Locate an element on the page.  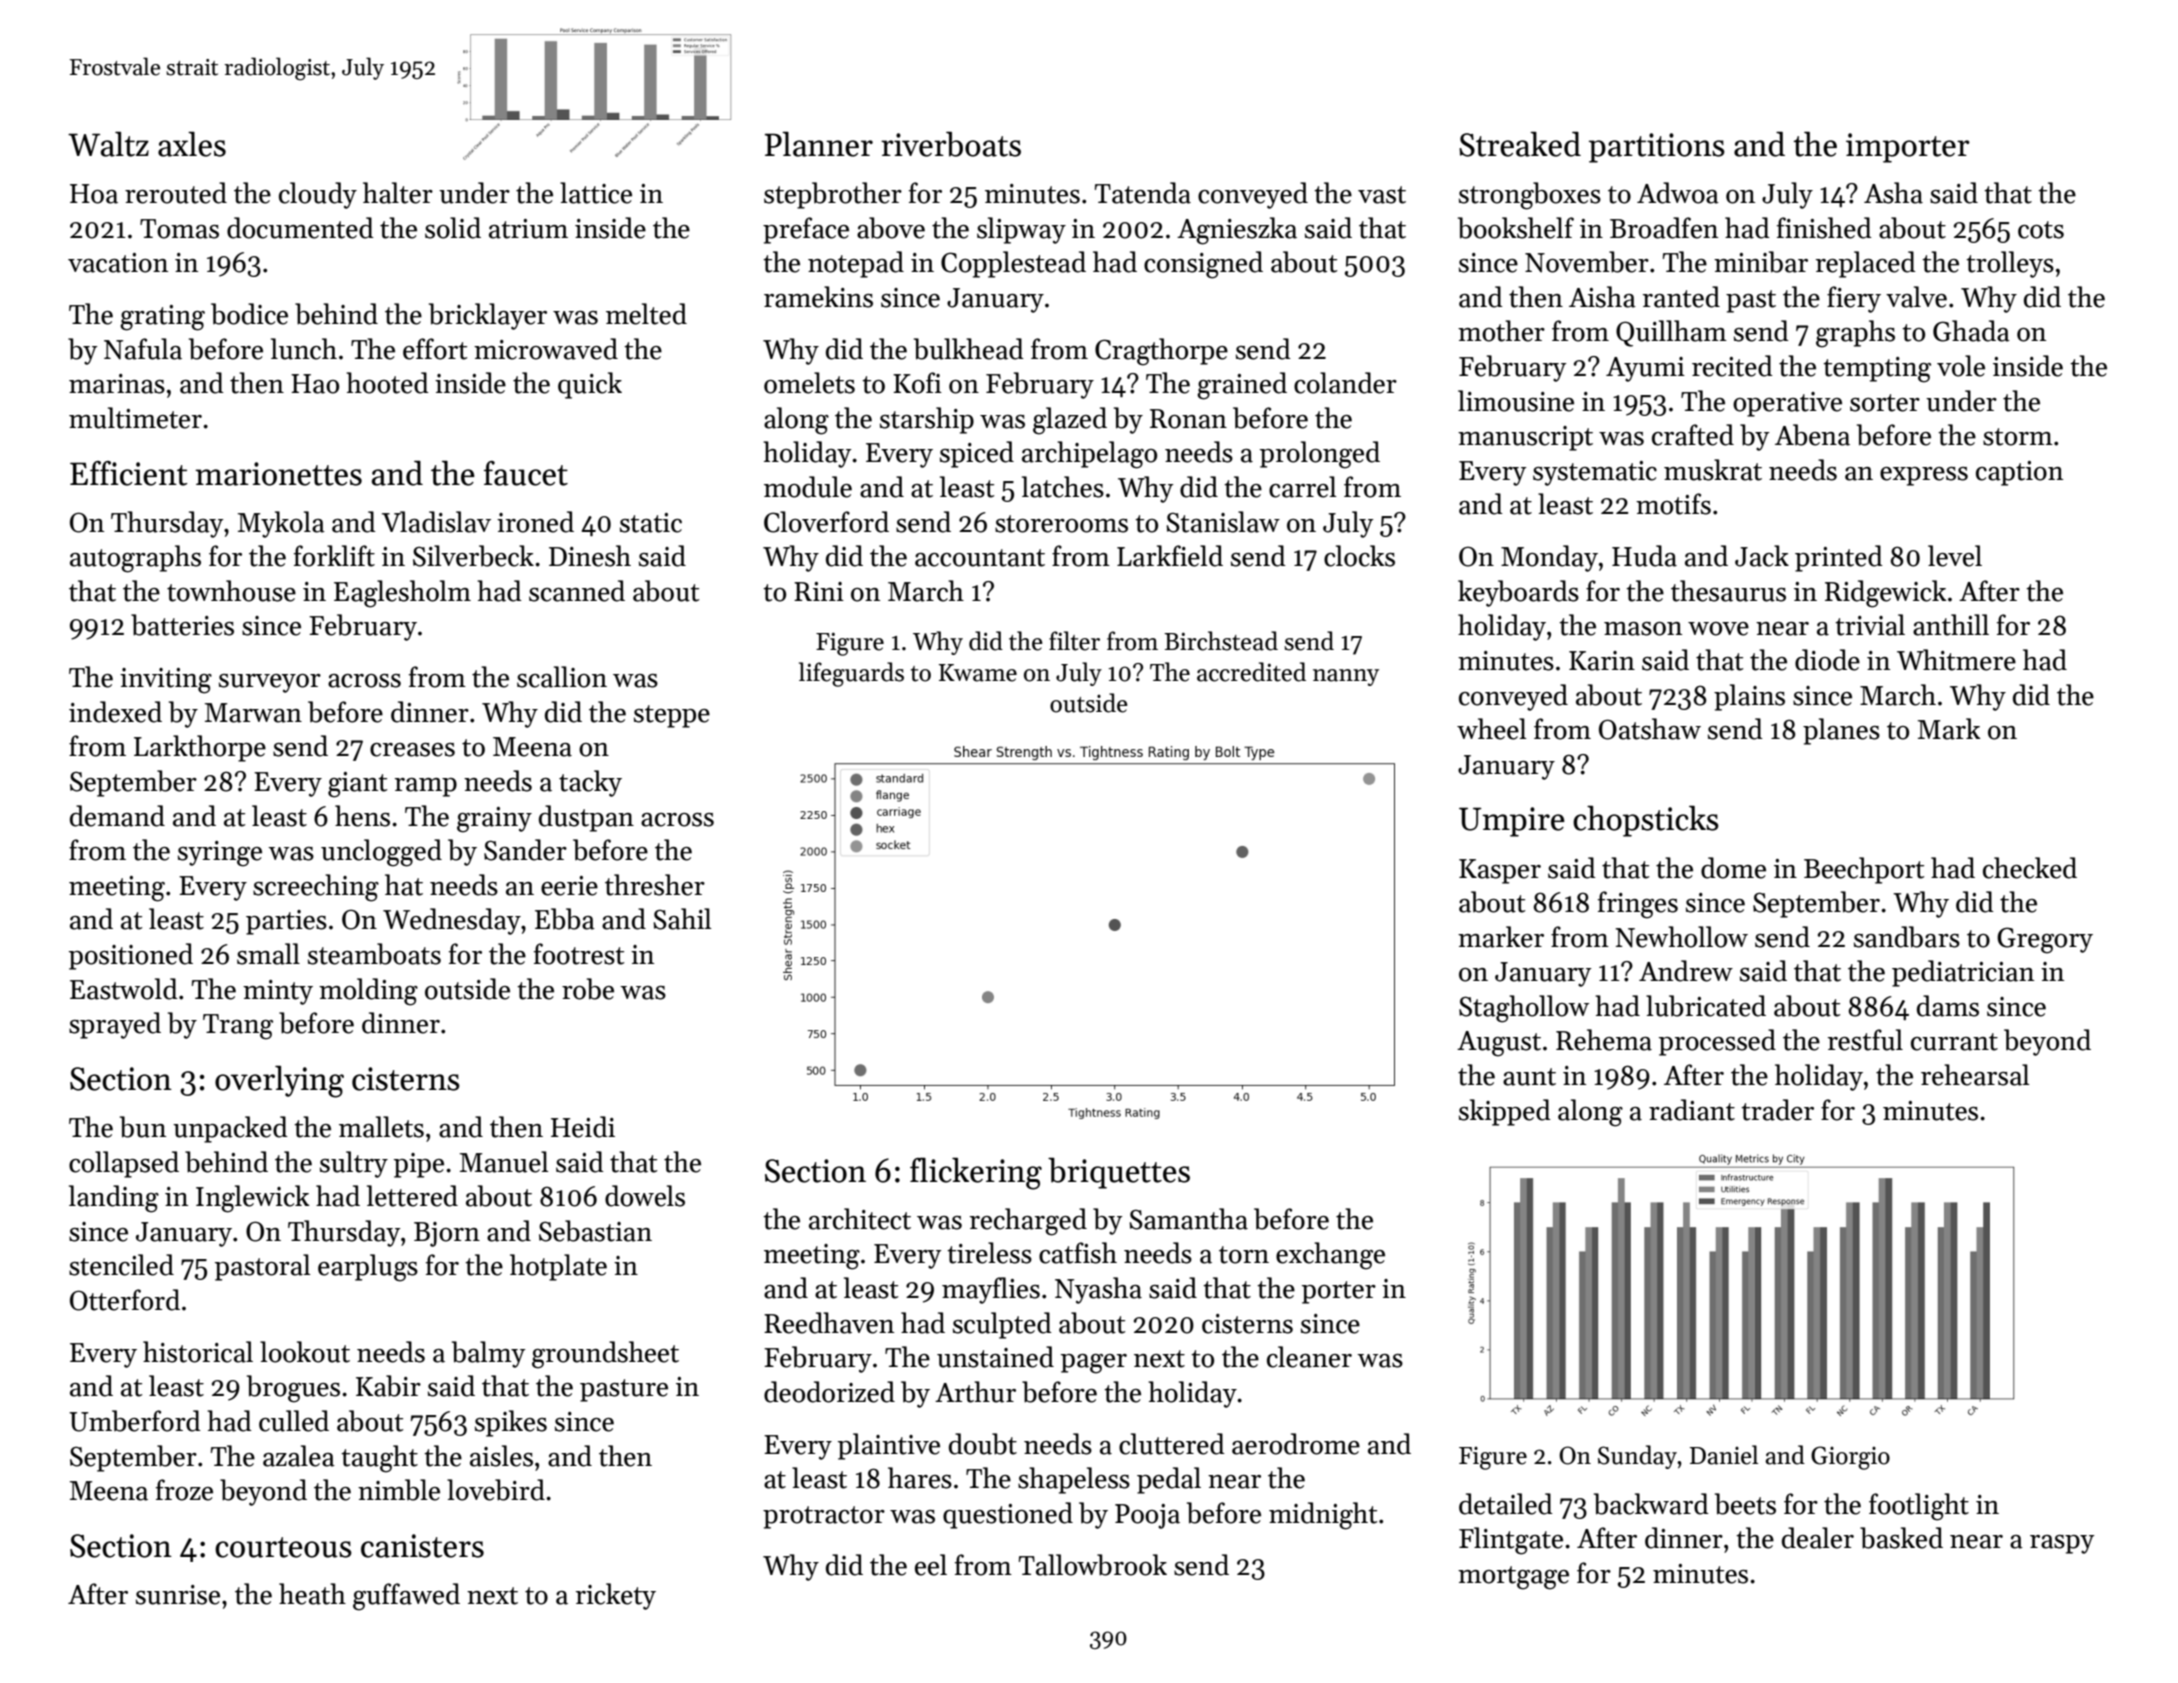
replaced is located at coordinates (1866, 264).
